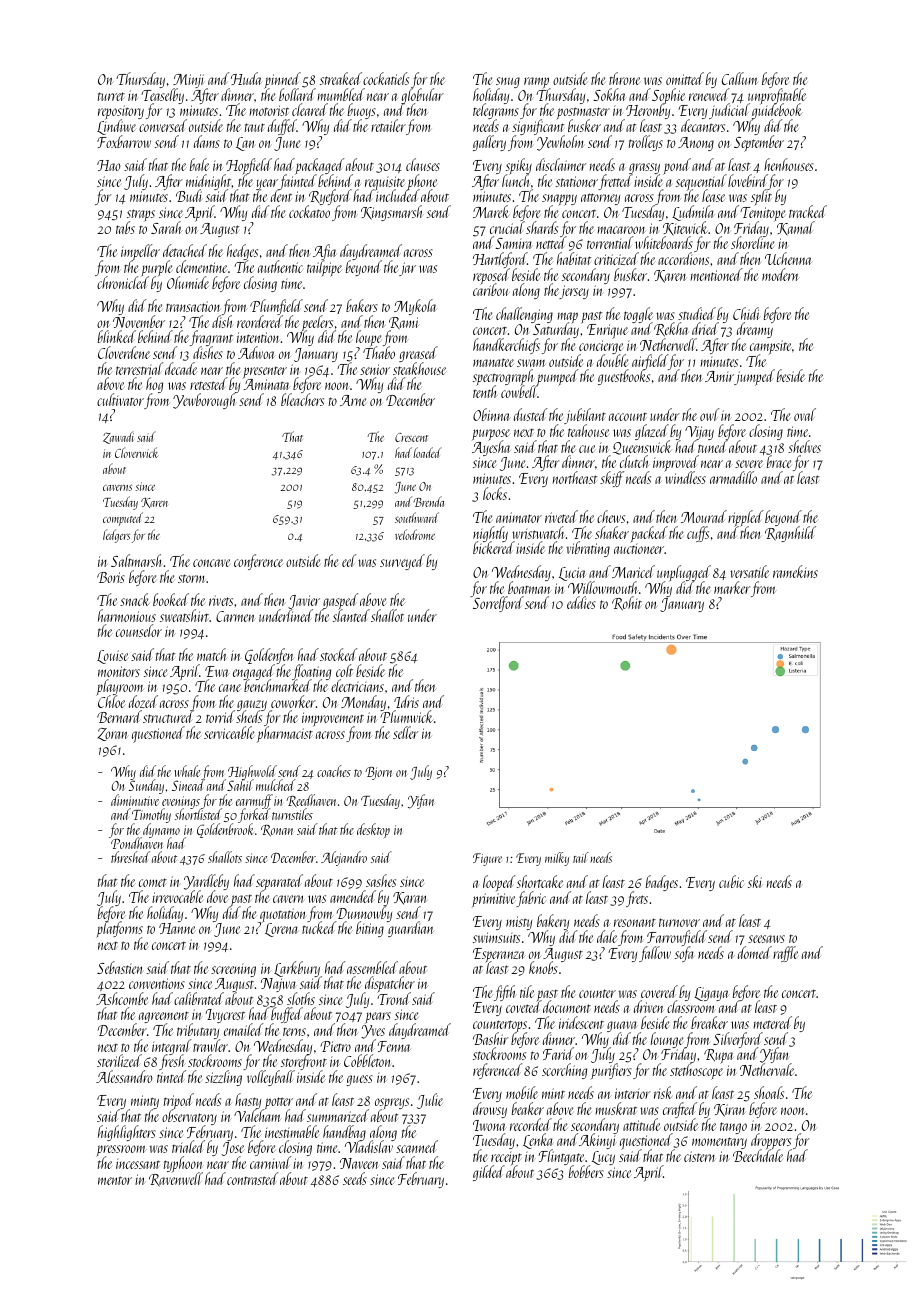 The width and height of the screenshot is (924, 1308). What do you see at coordinates (422, 96) in the screenshot?
I see `globular` at bounding box center [422, 96].
